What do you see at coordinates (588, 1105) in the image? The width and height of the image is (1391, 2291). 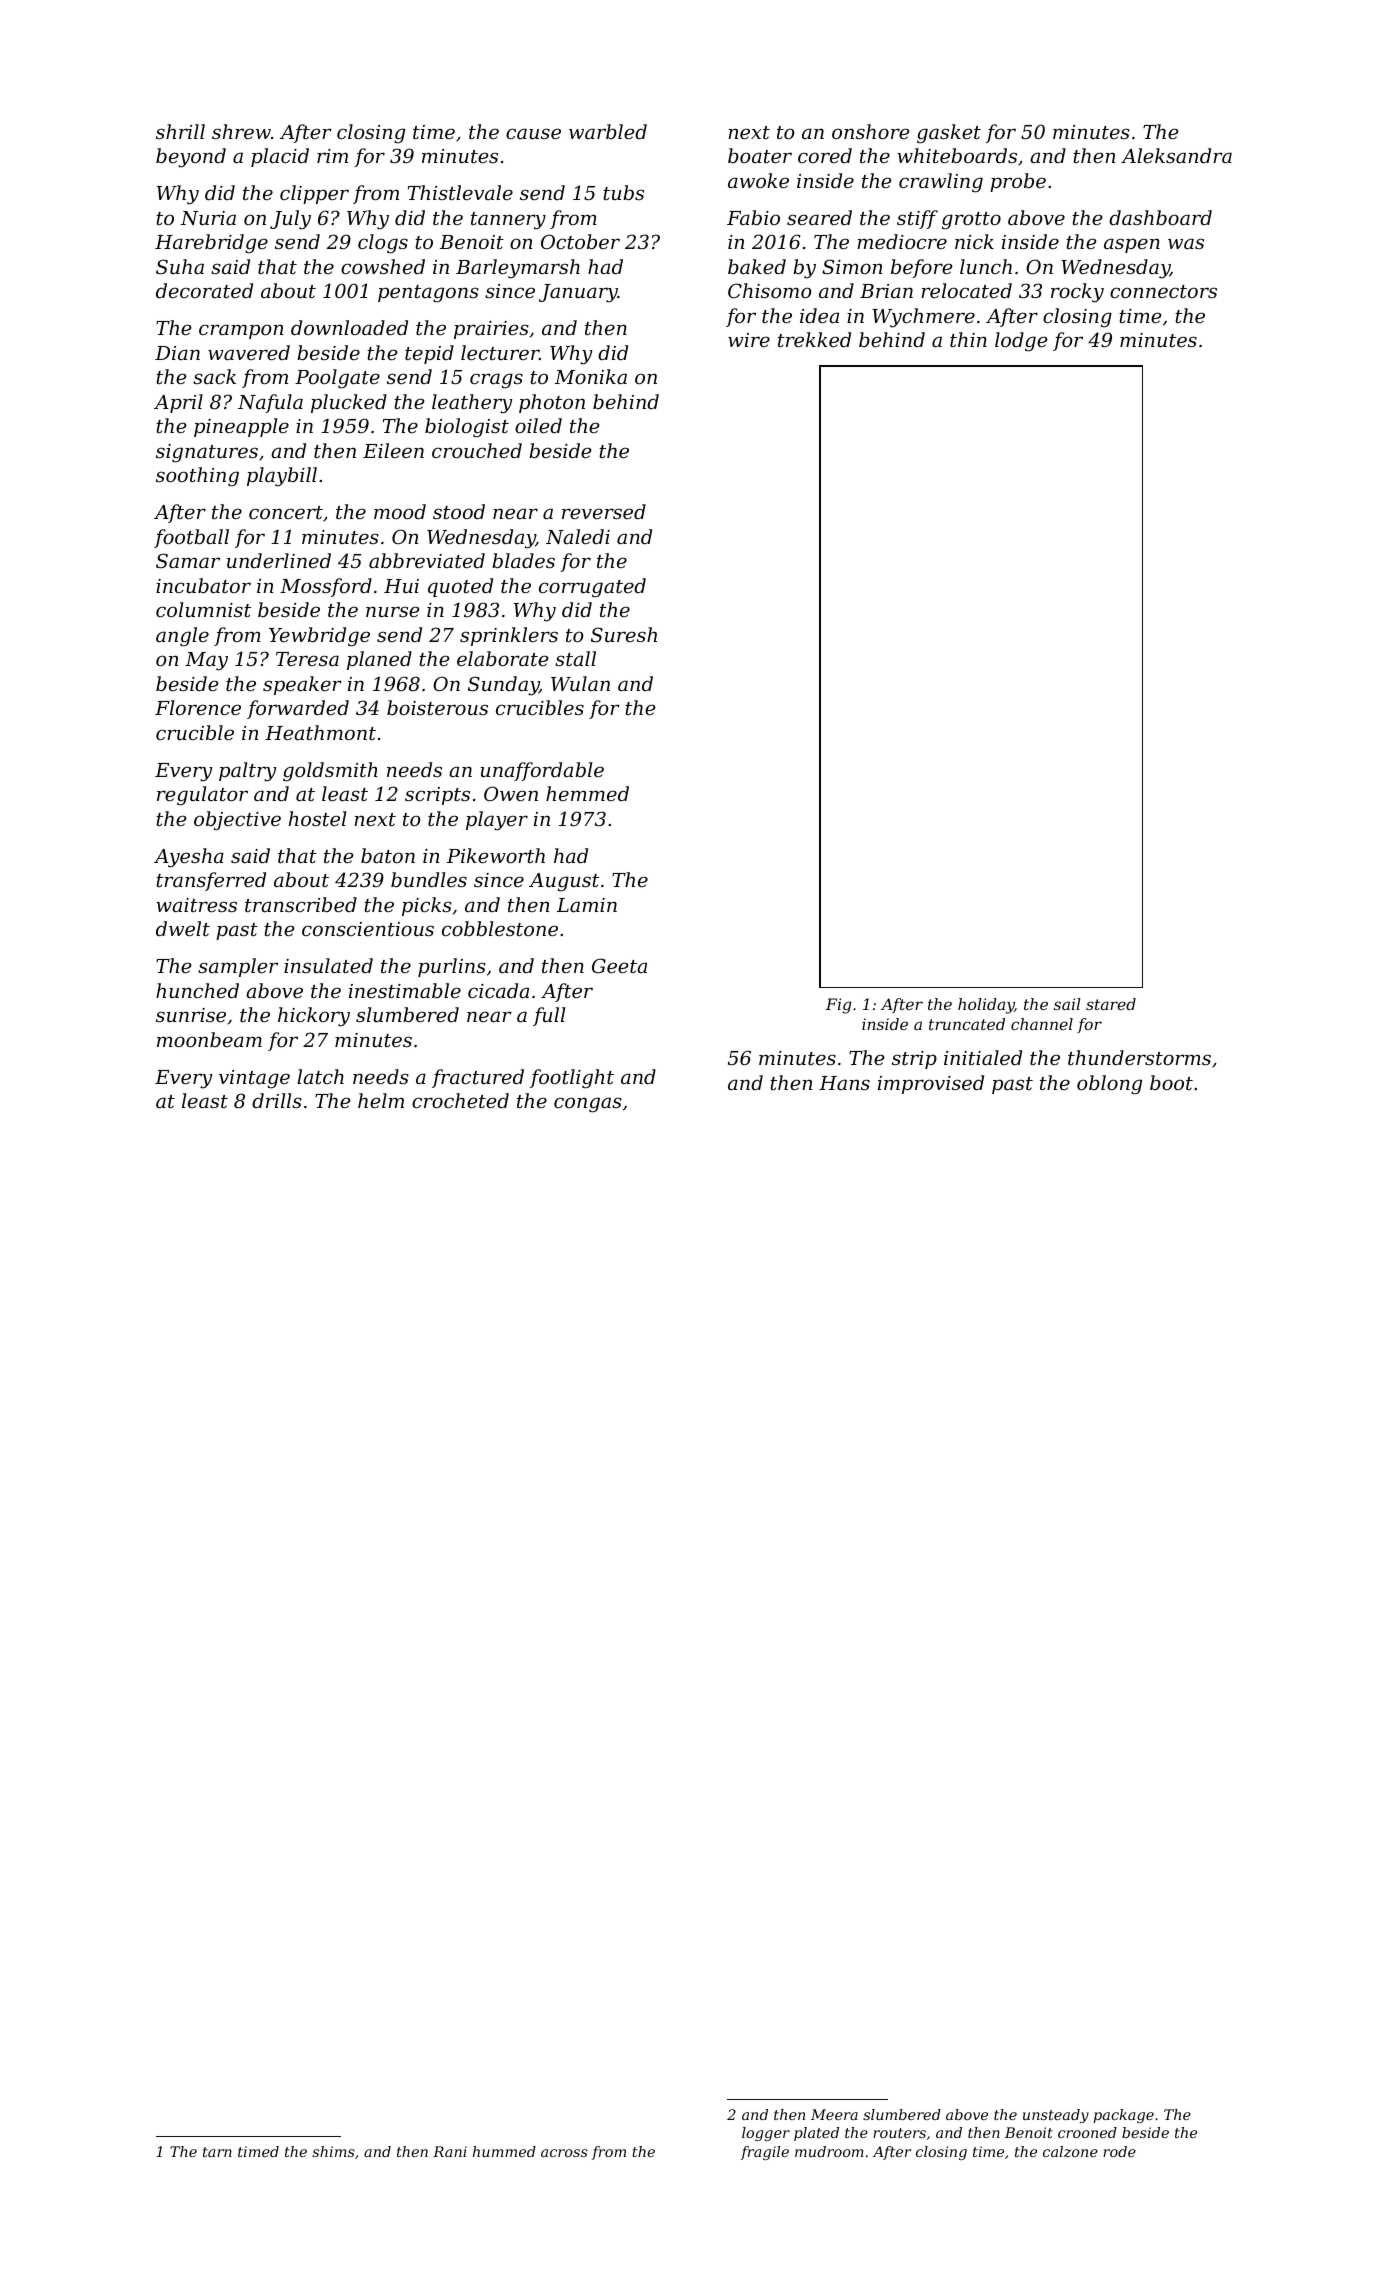 I see `congas` at bounding box center [588, 1105].
